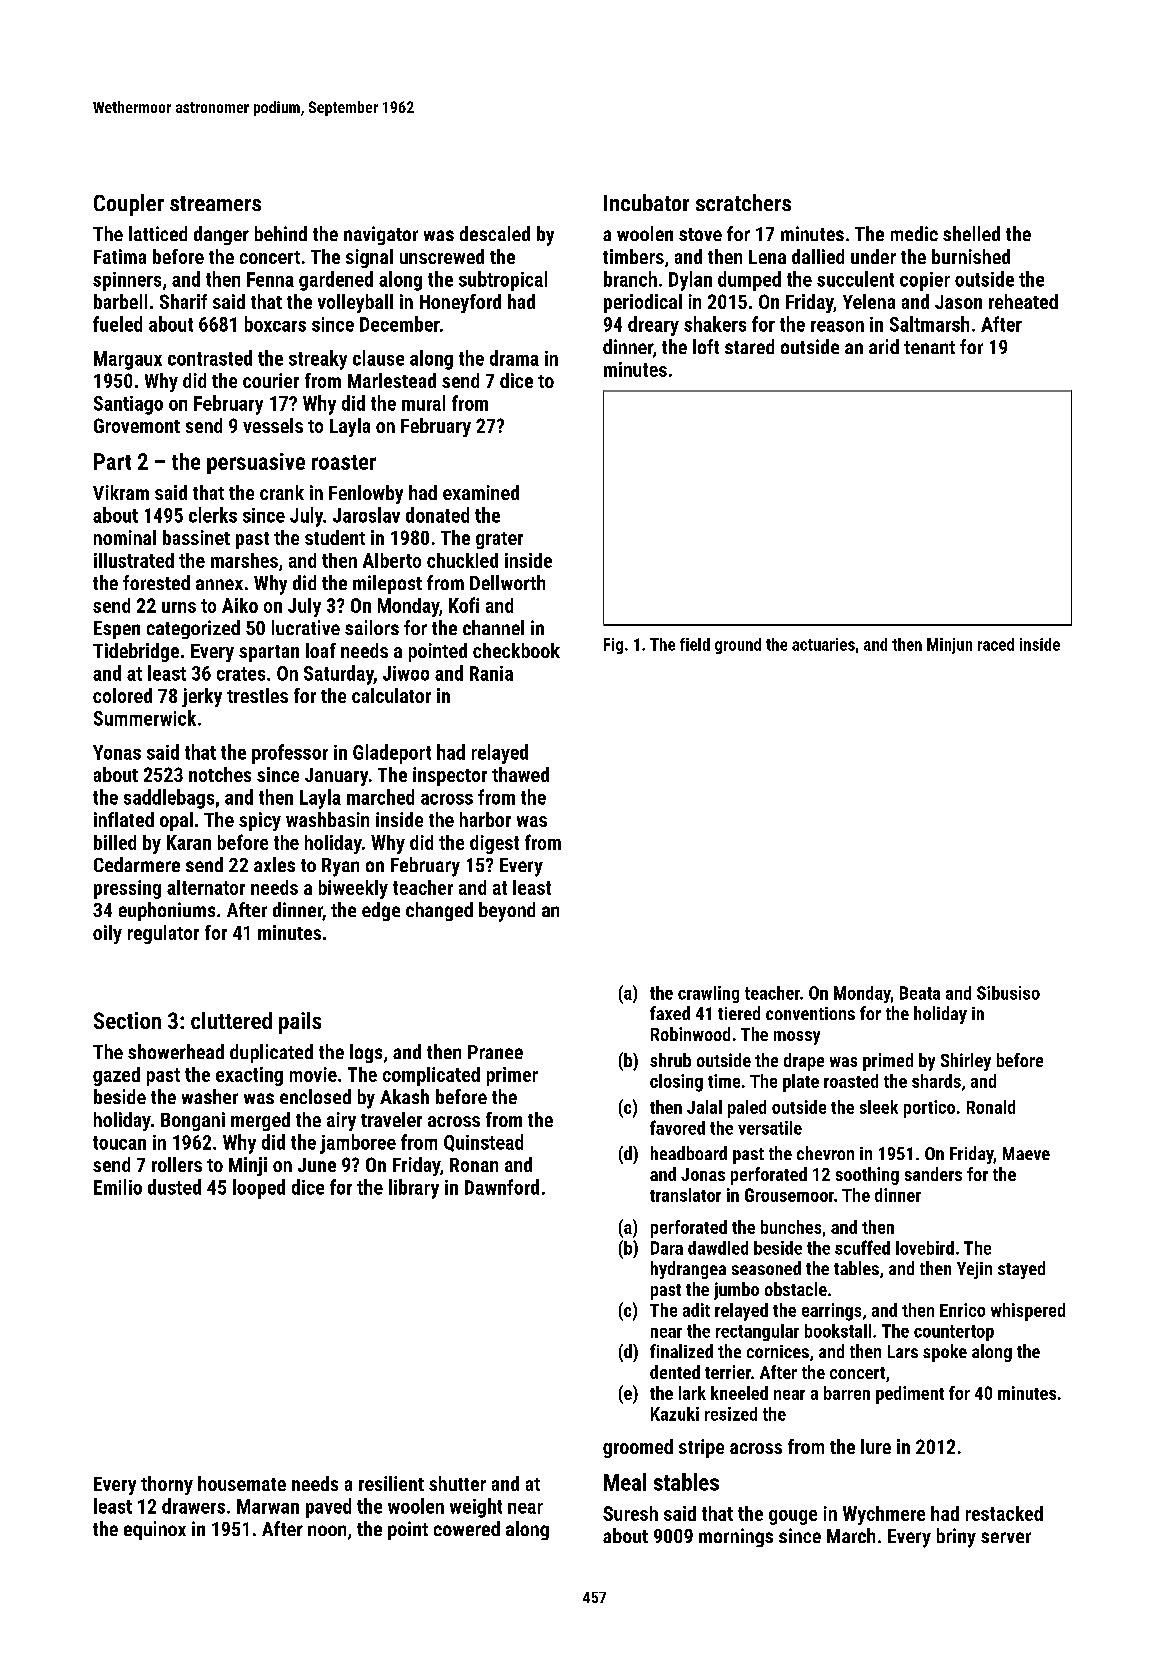  What do you see at coordinates (215, 203) in the document?
I see `streamers` at bounding box center [215, 203].
